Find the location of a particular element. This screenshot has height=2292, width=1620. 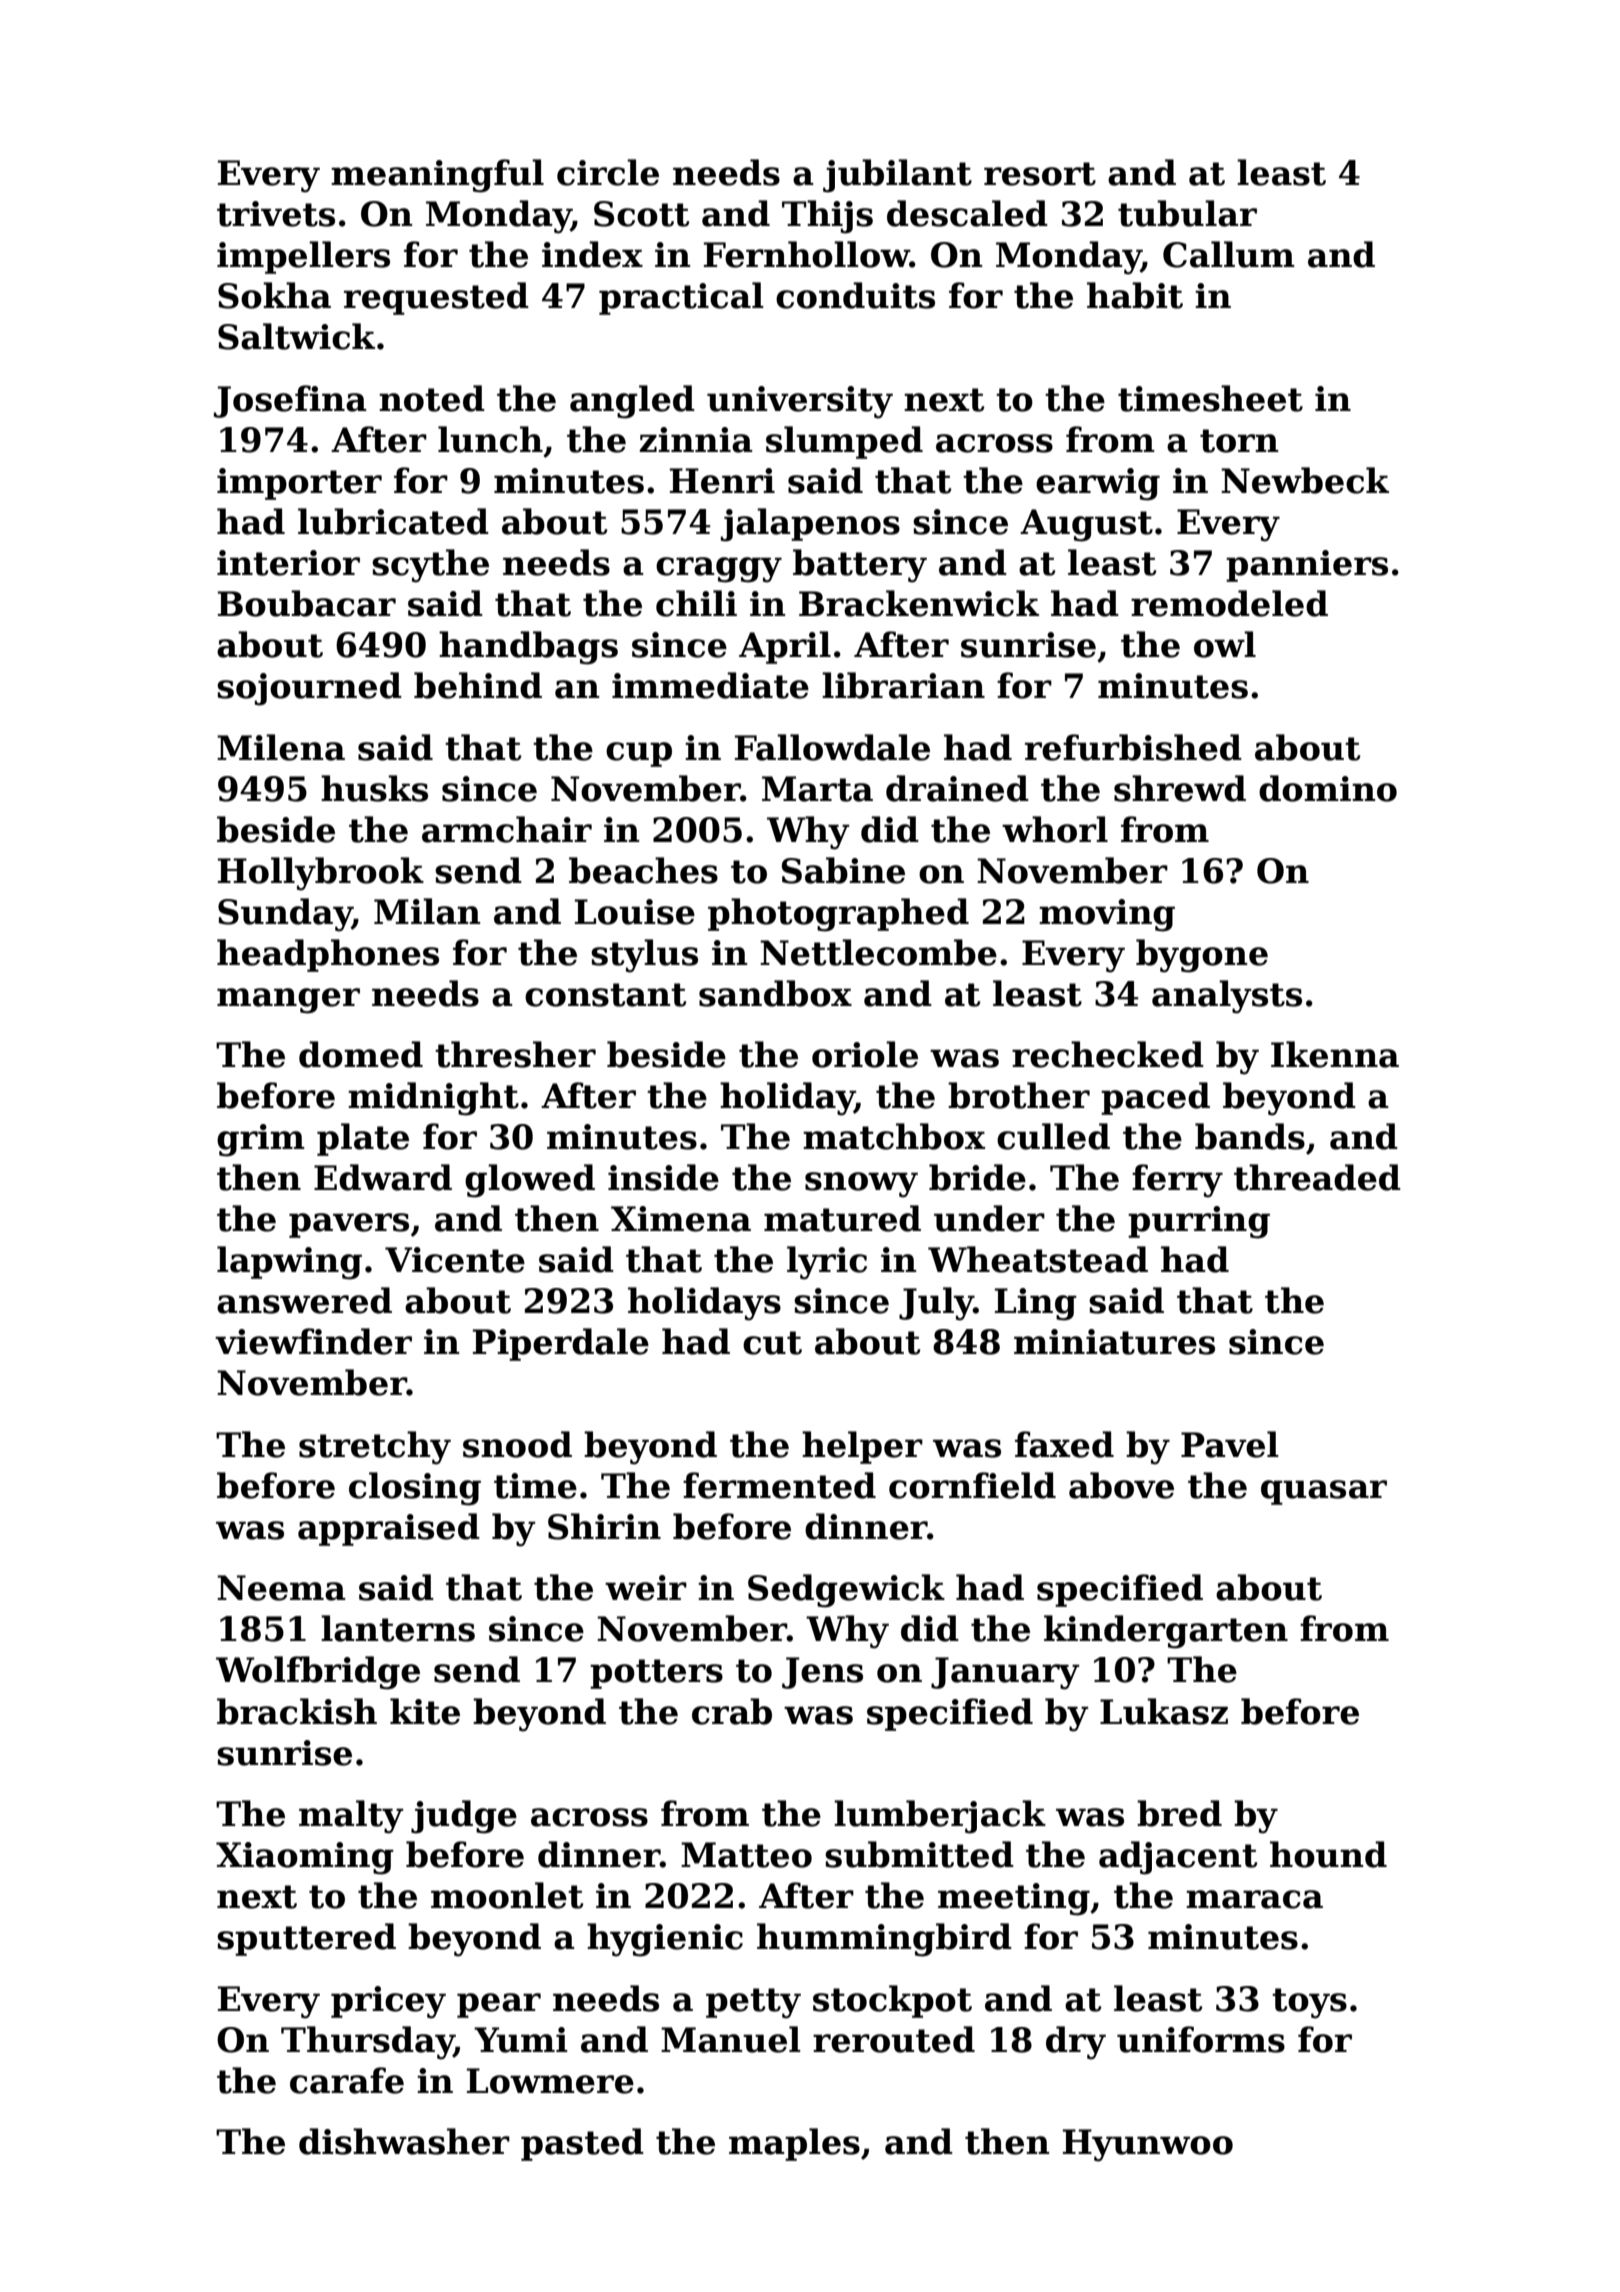

Milan is located at coordinates (427, 911).
